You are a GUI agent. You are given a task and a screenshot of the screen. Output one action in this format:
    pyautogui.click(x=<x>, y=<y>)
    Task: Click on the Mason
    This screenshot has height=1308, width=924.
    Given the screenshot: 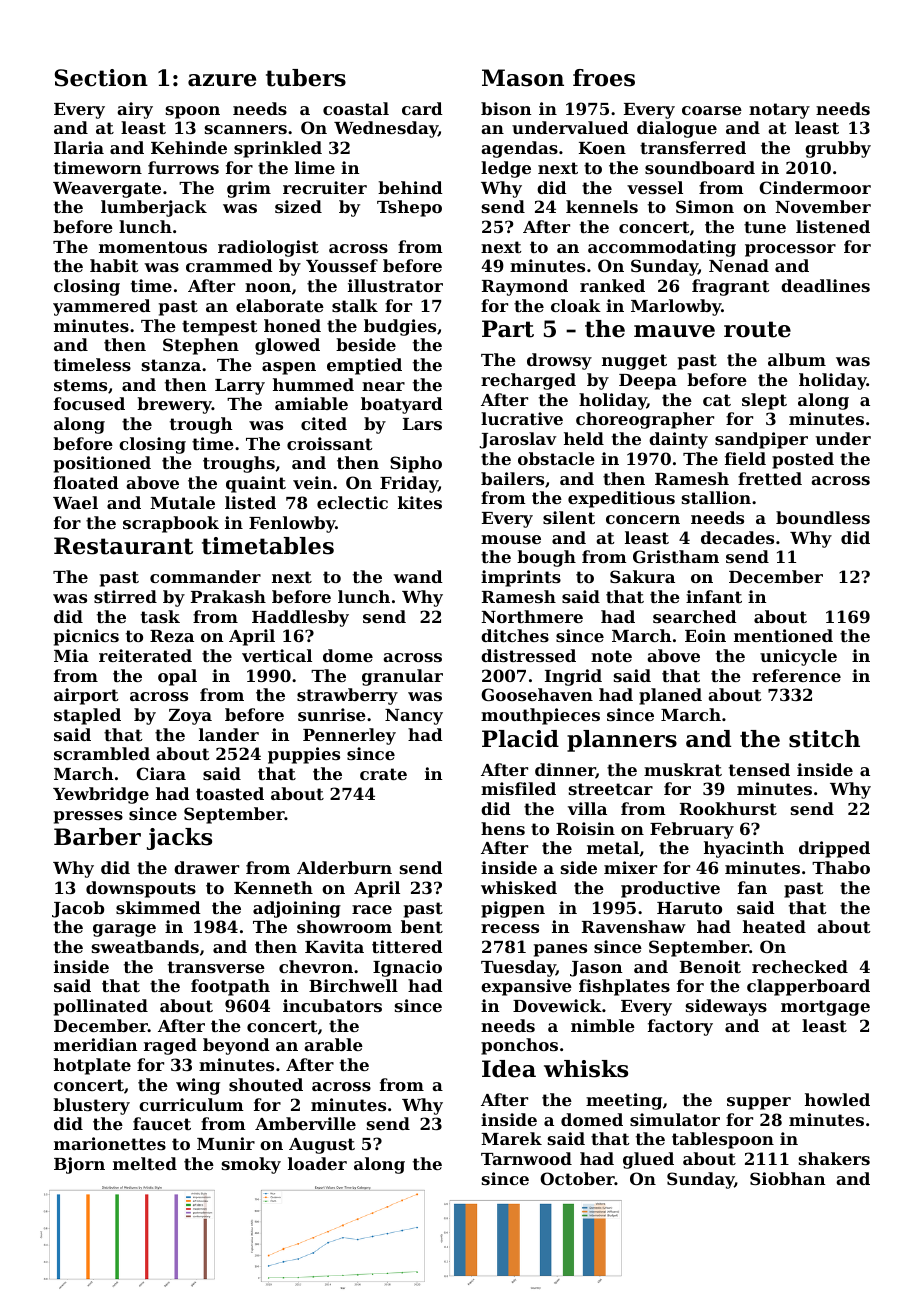 What is the action you would take?
    pyautogui.click(x=523, y=78)
